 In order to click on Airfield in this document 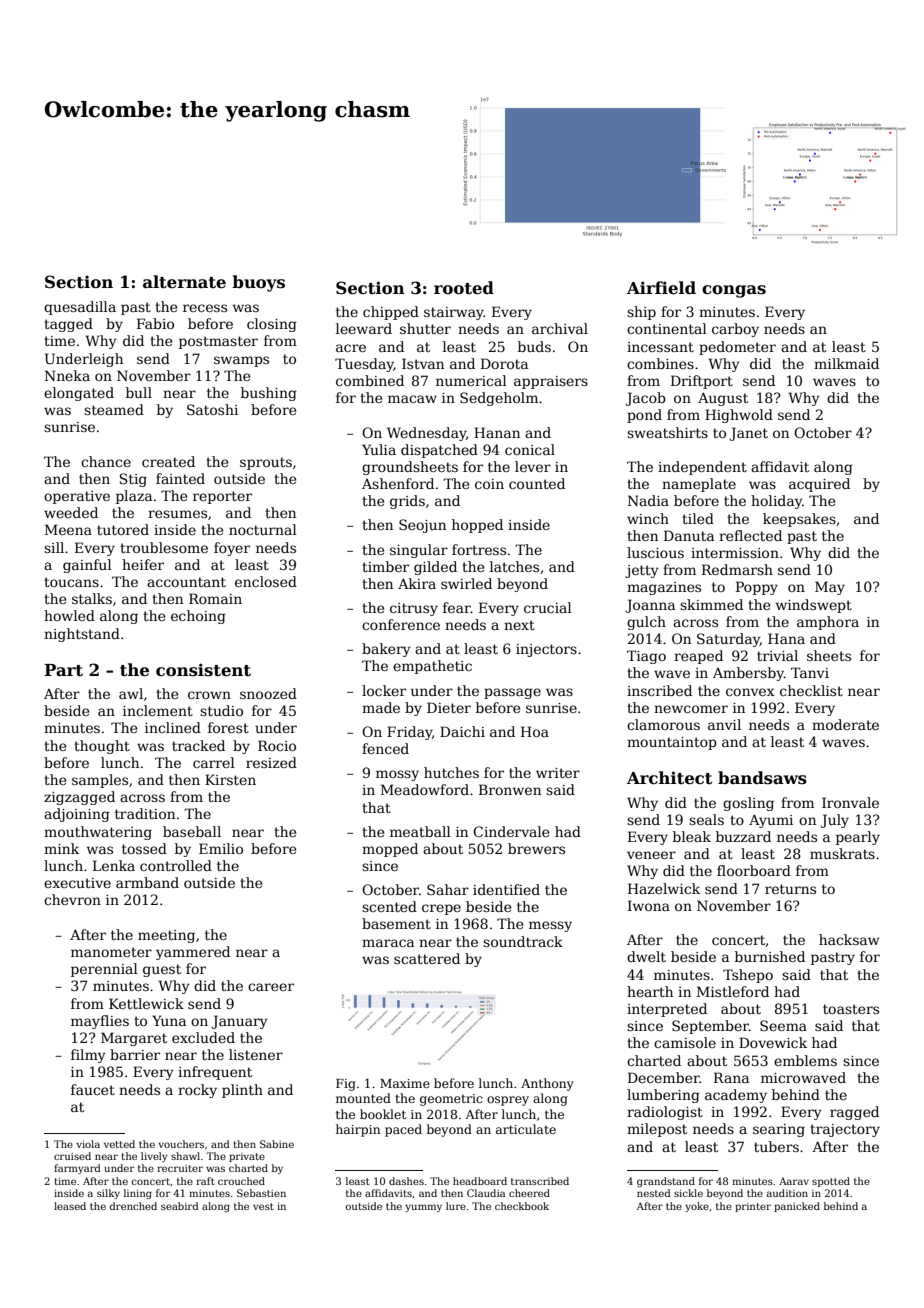, I will do `click(661, 288)`.
